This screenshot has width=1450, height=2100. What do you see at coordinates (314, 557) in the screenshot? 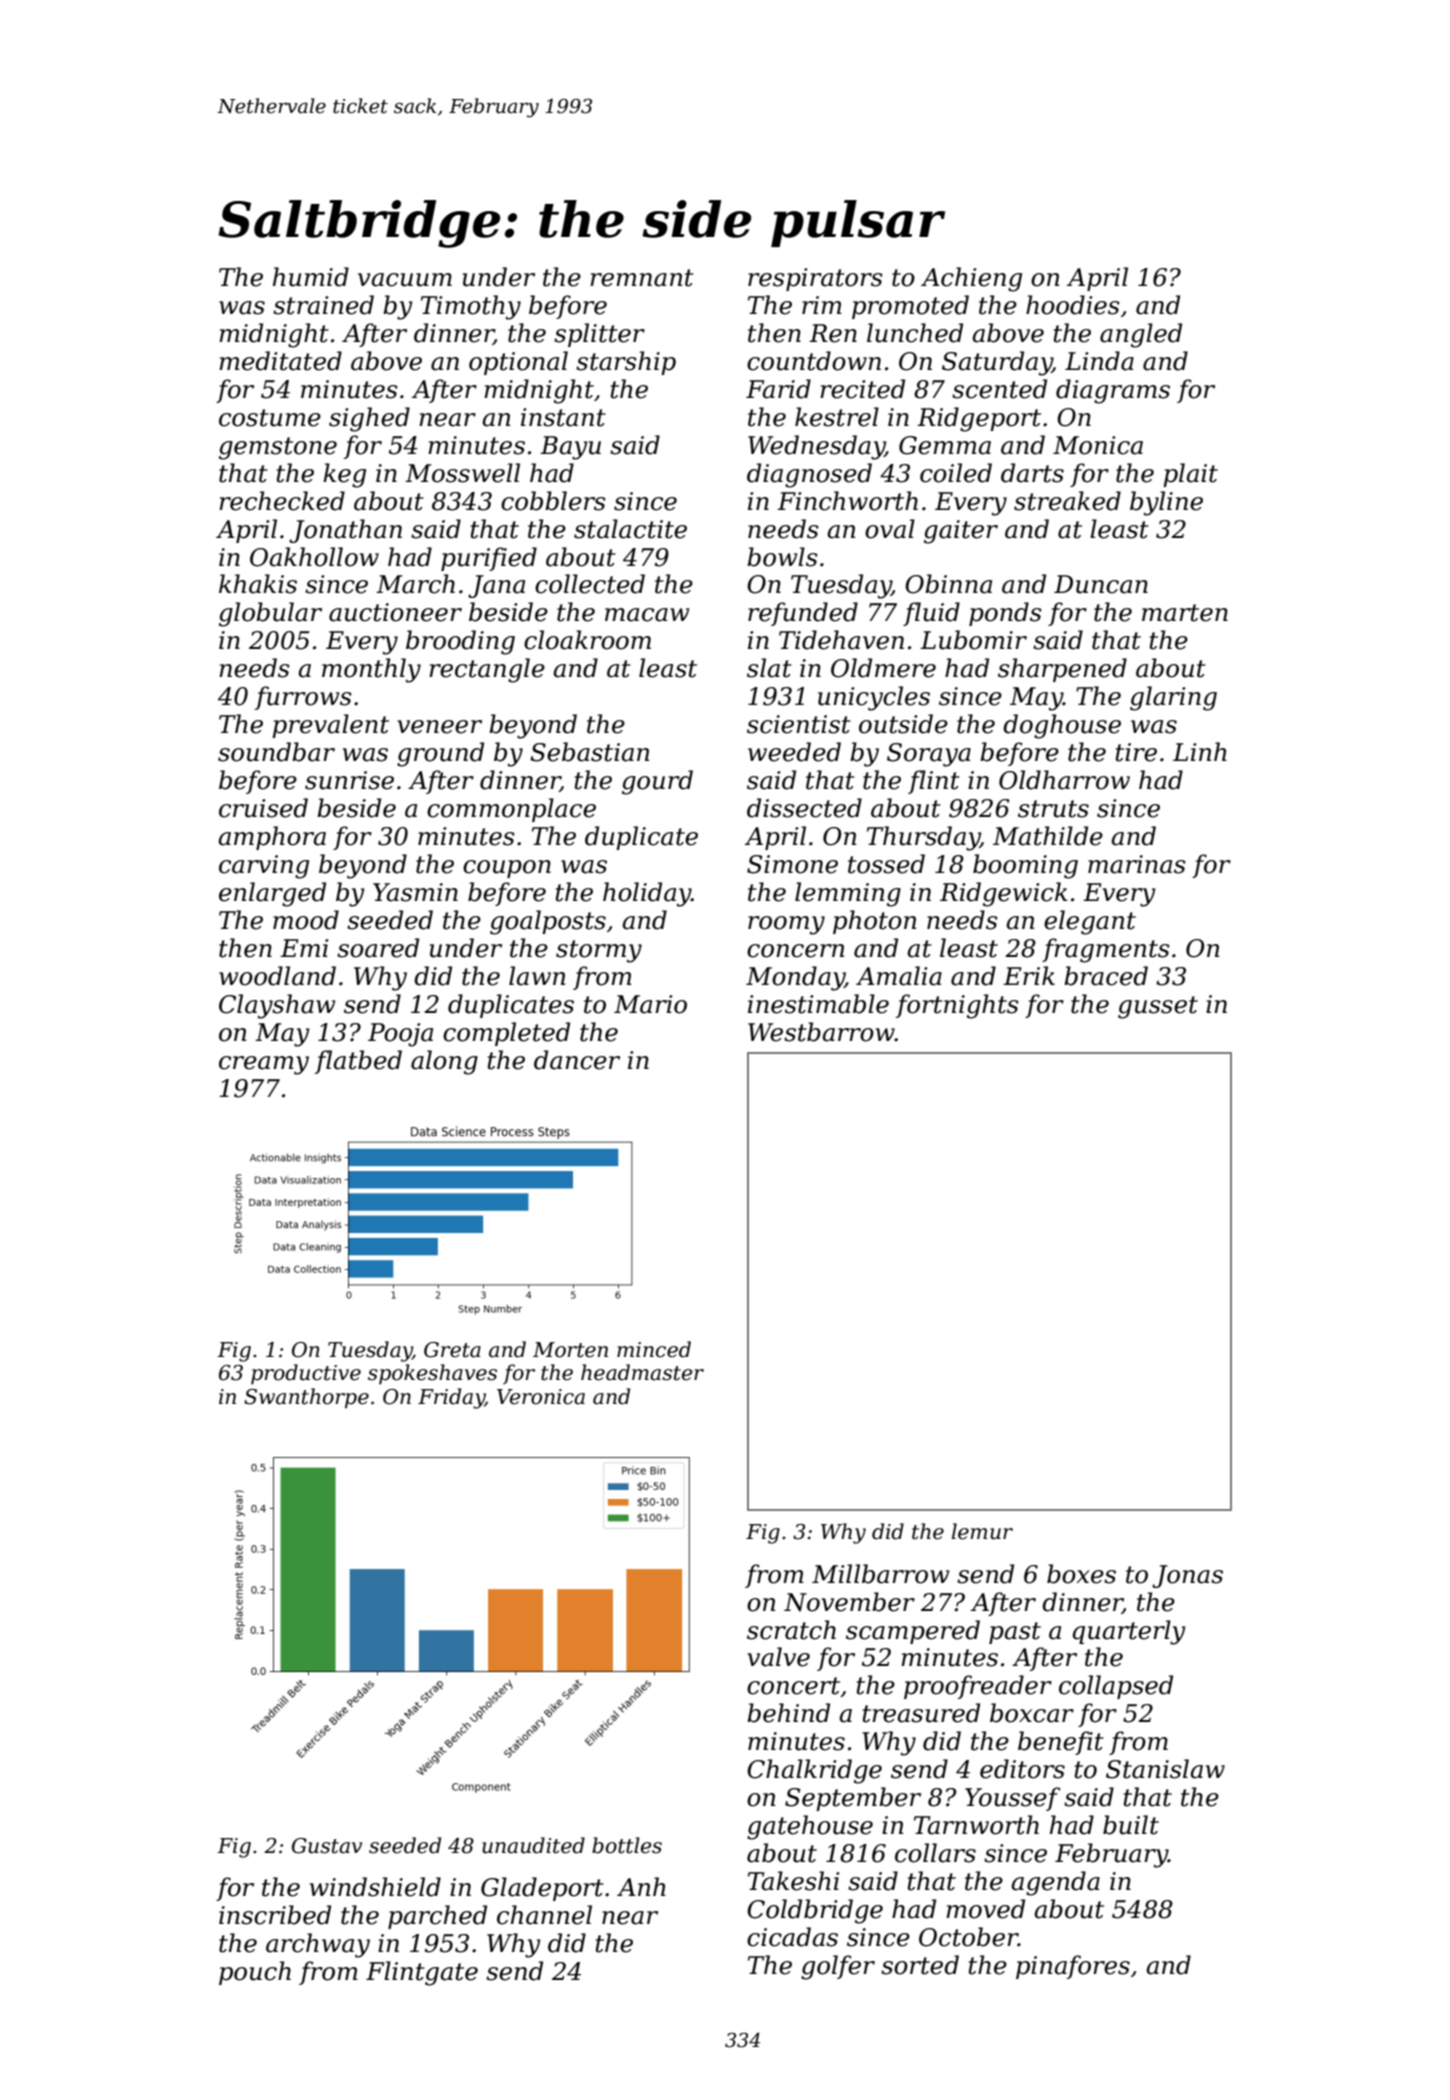
I see `Oakhollow` at bounding box center [314, 557].
